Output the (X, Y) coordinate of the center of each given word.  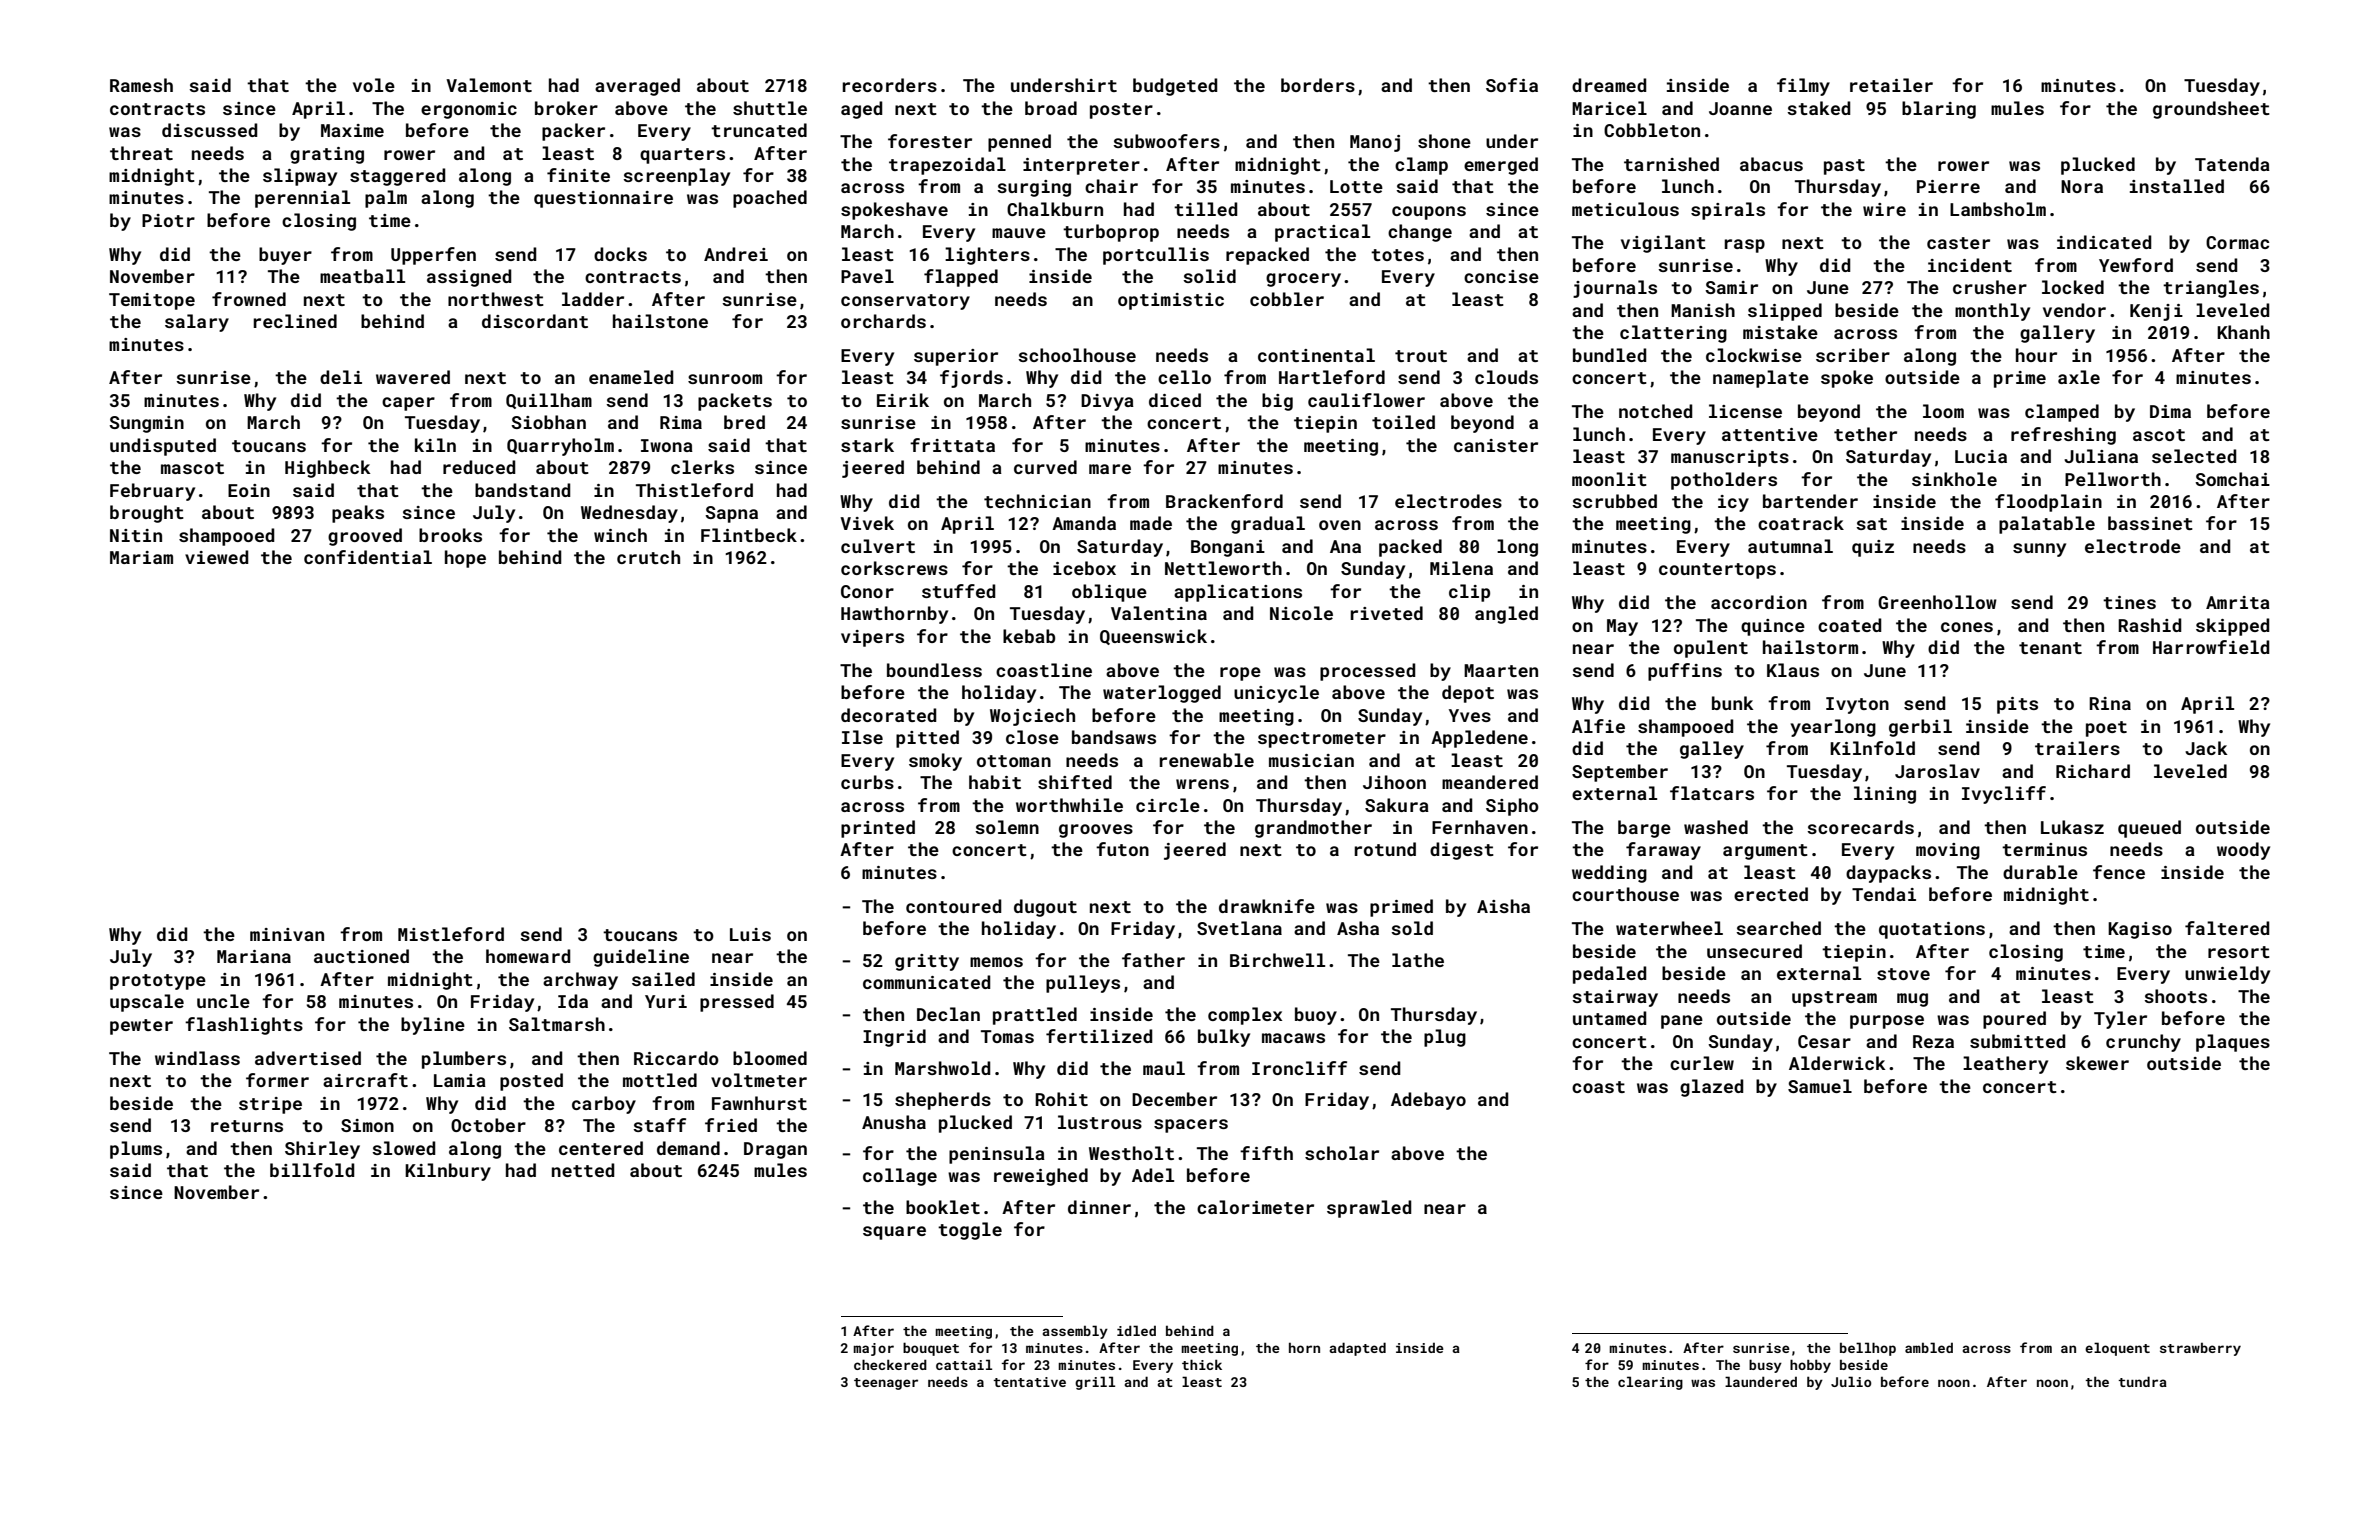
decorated (889, 715)
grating (327, 155)
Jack (2206, 748)
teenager (886, 1384)
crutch (648, 557)
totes (1397, 255)
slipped (1785, 312)
